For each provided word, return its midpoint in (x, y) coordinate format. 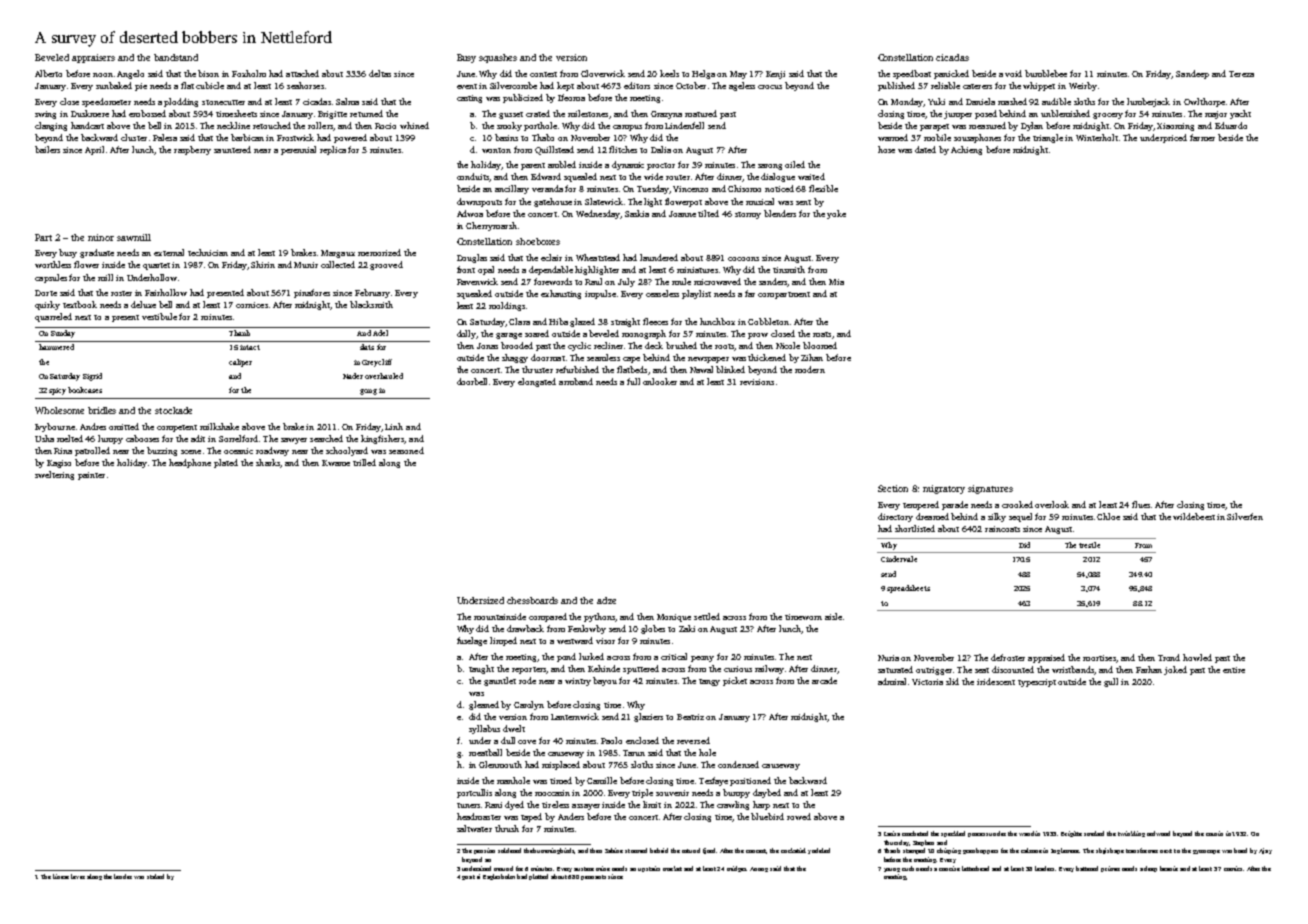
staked (155, 876)
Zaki (687, 628)
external (169, 252)
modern (810, 369)
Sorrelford (238, 438)
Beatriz (690, 717)
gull (1111, 682)
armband (576, 381)
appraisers (93, 58)
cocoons (743, 259)
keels (669, 73)
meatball (485, 752)
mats (822, 334)
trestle (1089, 545)
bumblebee (1046, 73)
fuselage (472, 641)
